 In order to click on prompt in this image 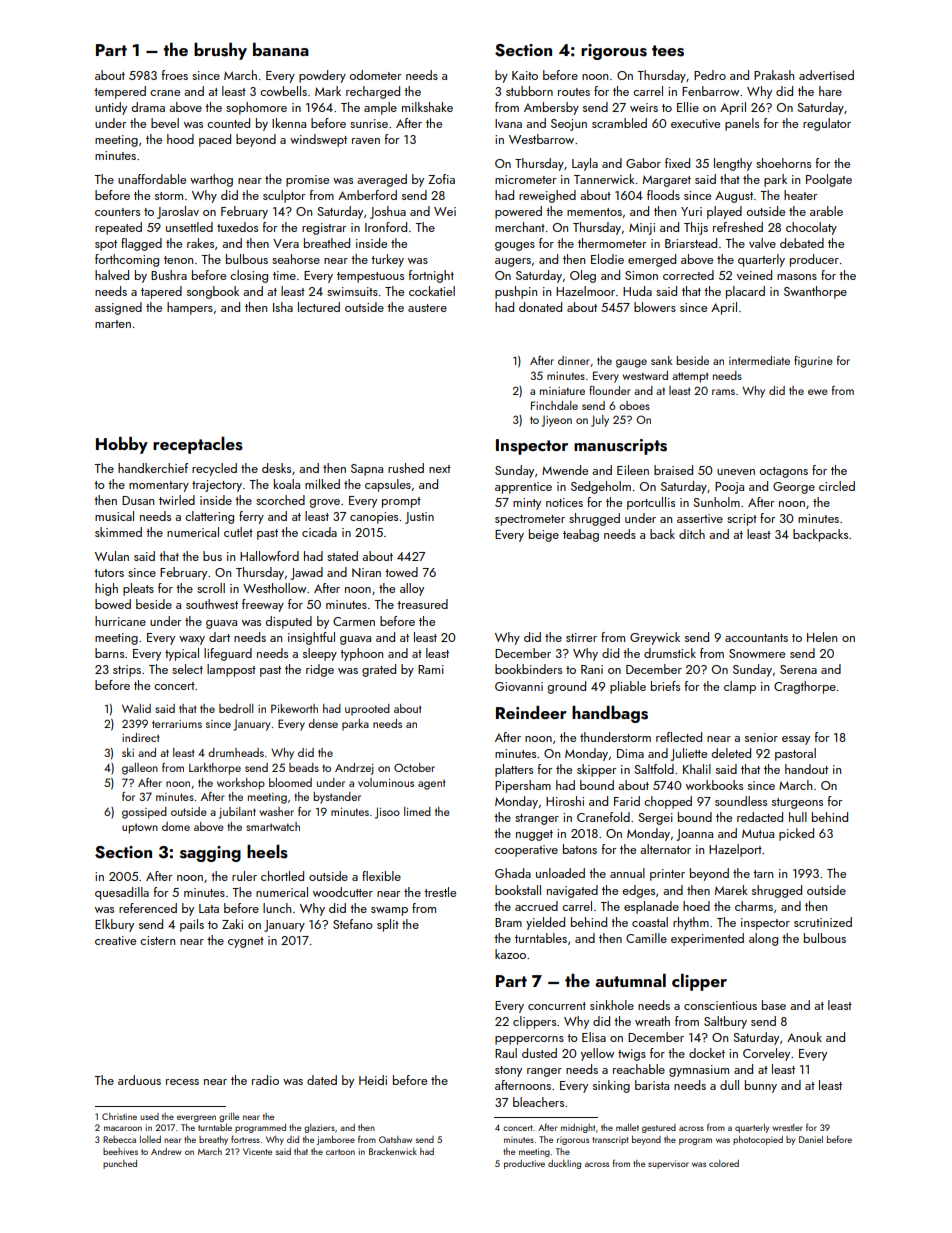, I will do `click(401, 502)`.
